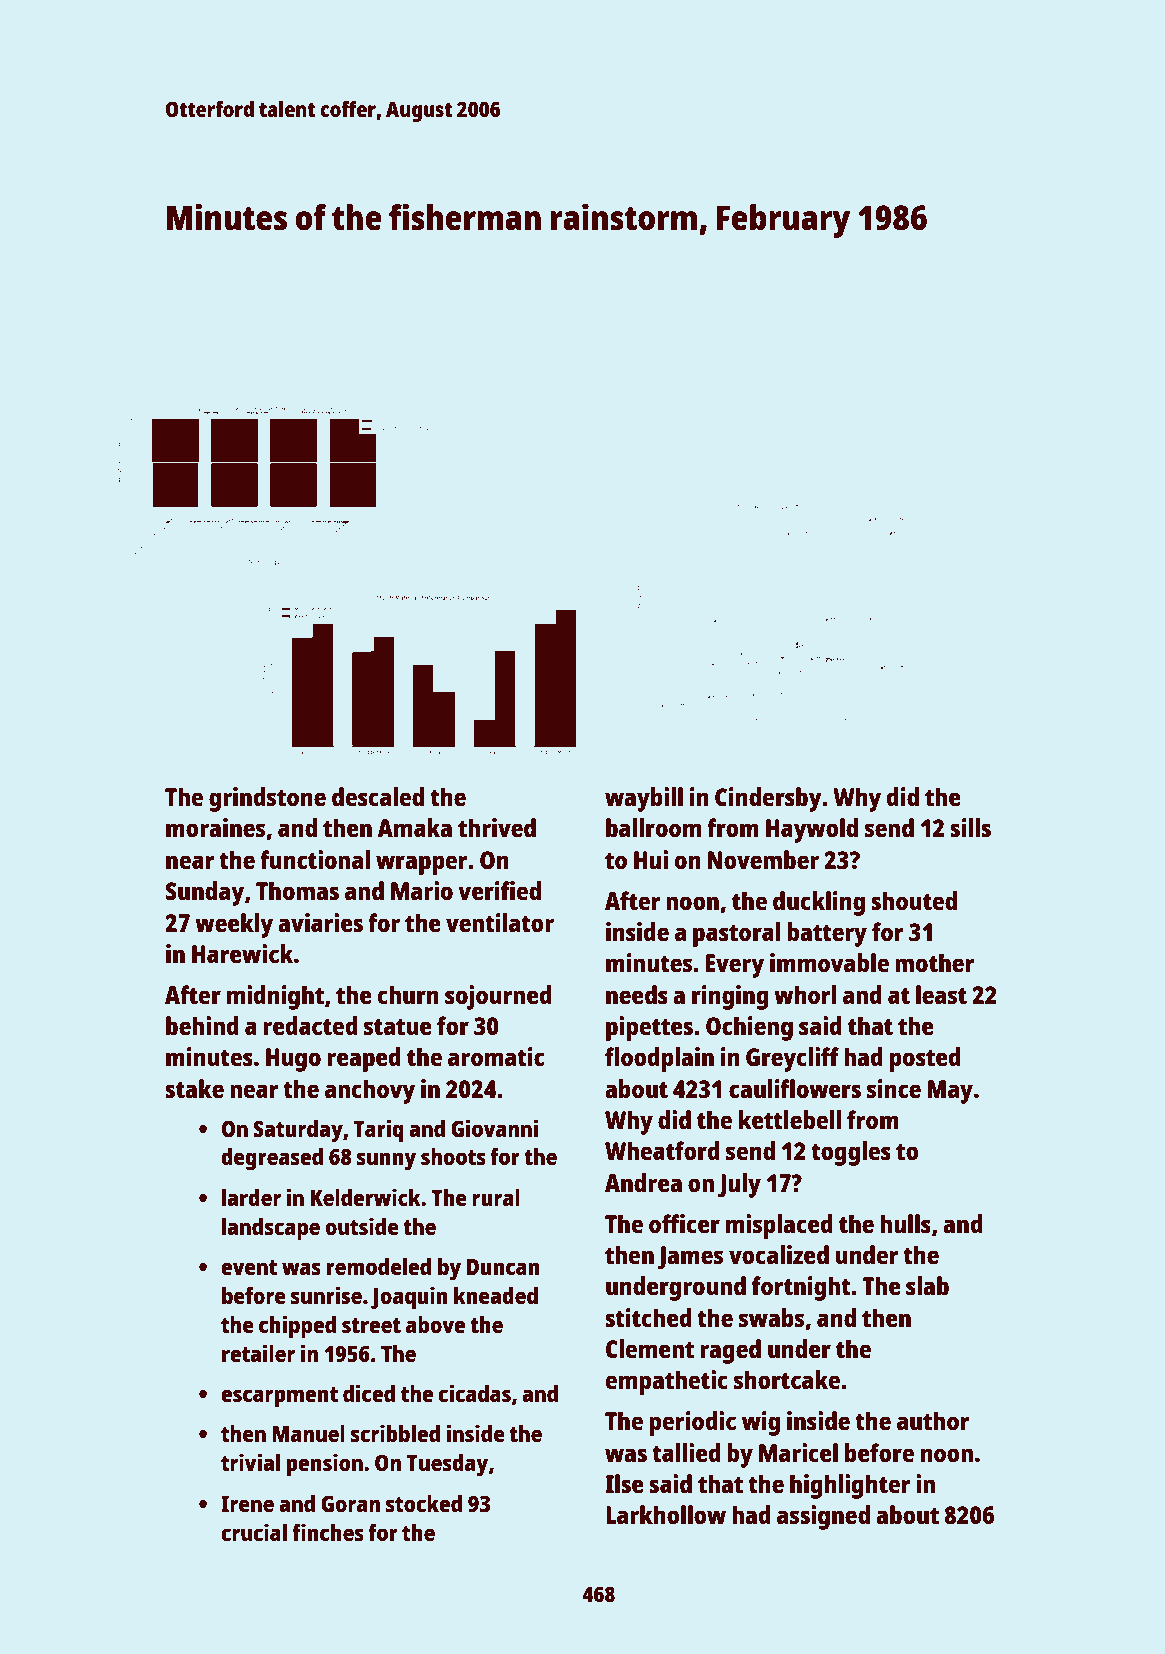  I want to click on rural, so click(496, 1197).
